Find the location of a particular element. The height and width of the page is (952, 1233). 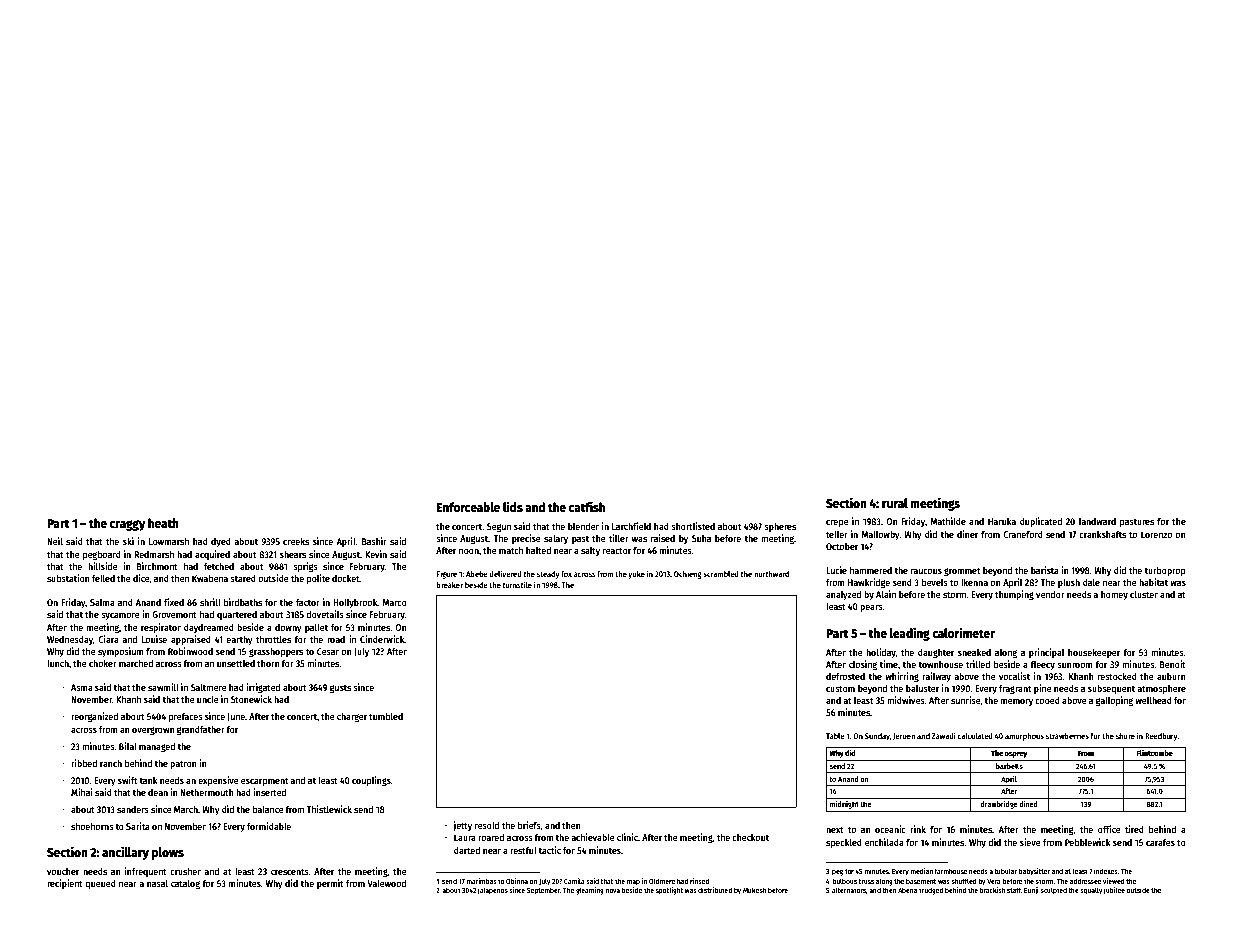

pine is located at coordinates (1042, 689).
